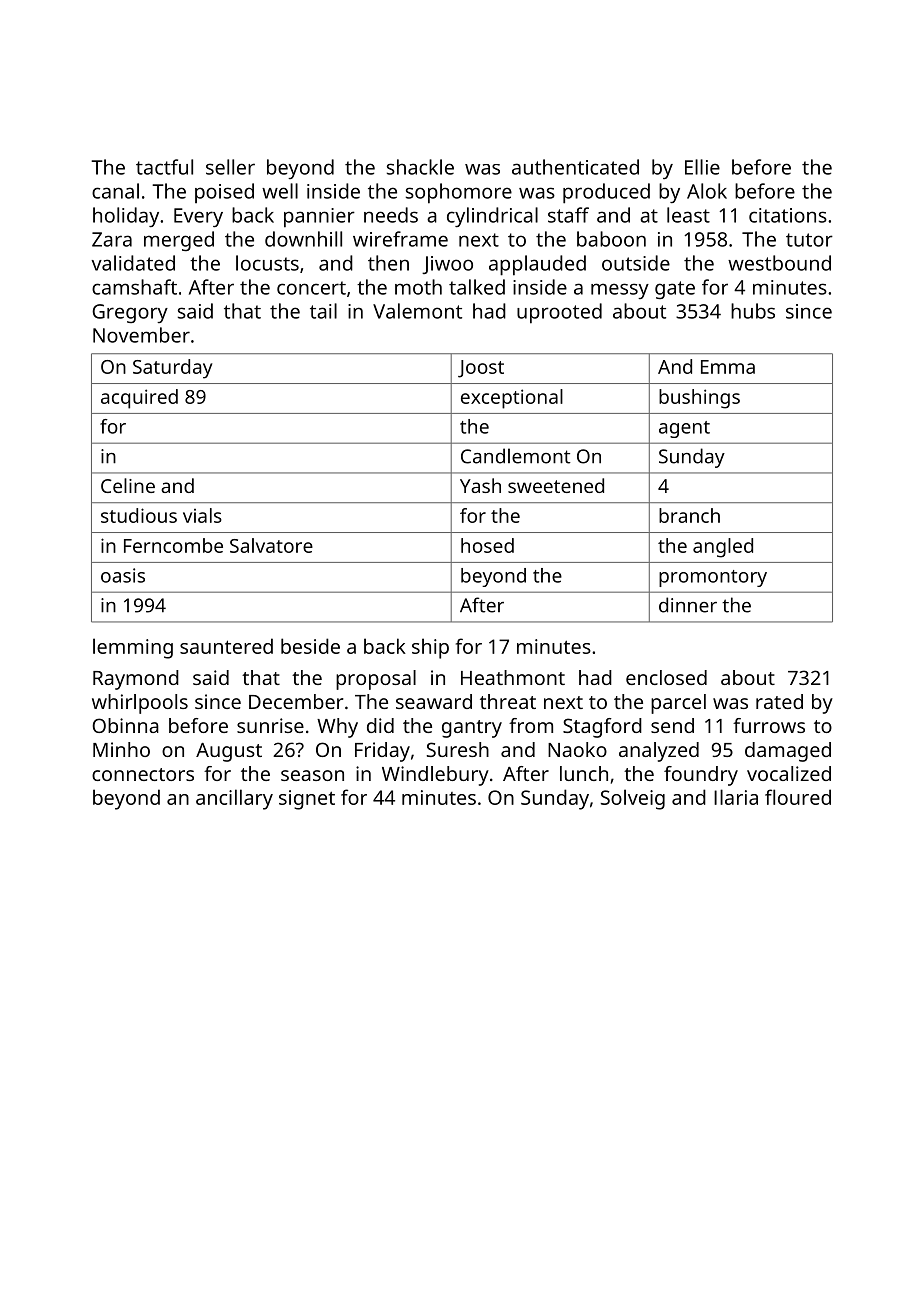 The width and height of the document is (924, 1311). What do you see at coordinates (798, 797) in the document?
I see `floured` at bounding box center [798, 797].
